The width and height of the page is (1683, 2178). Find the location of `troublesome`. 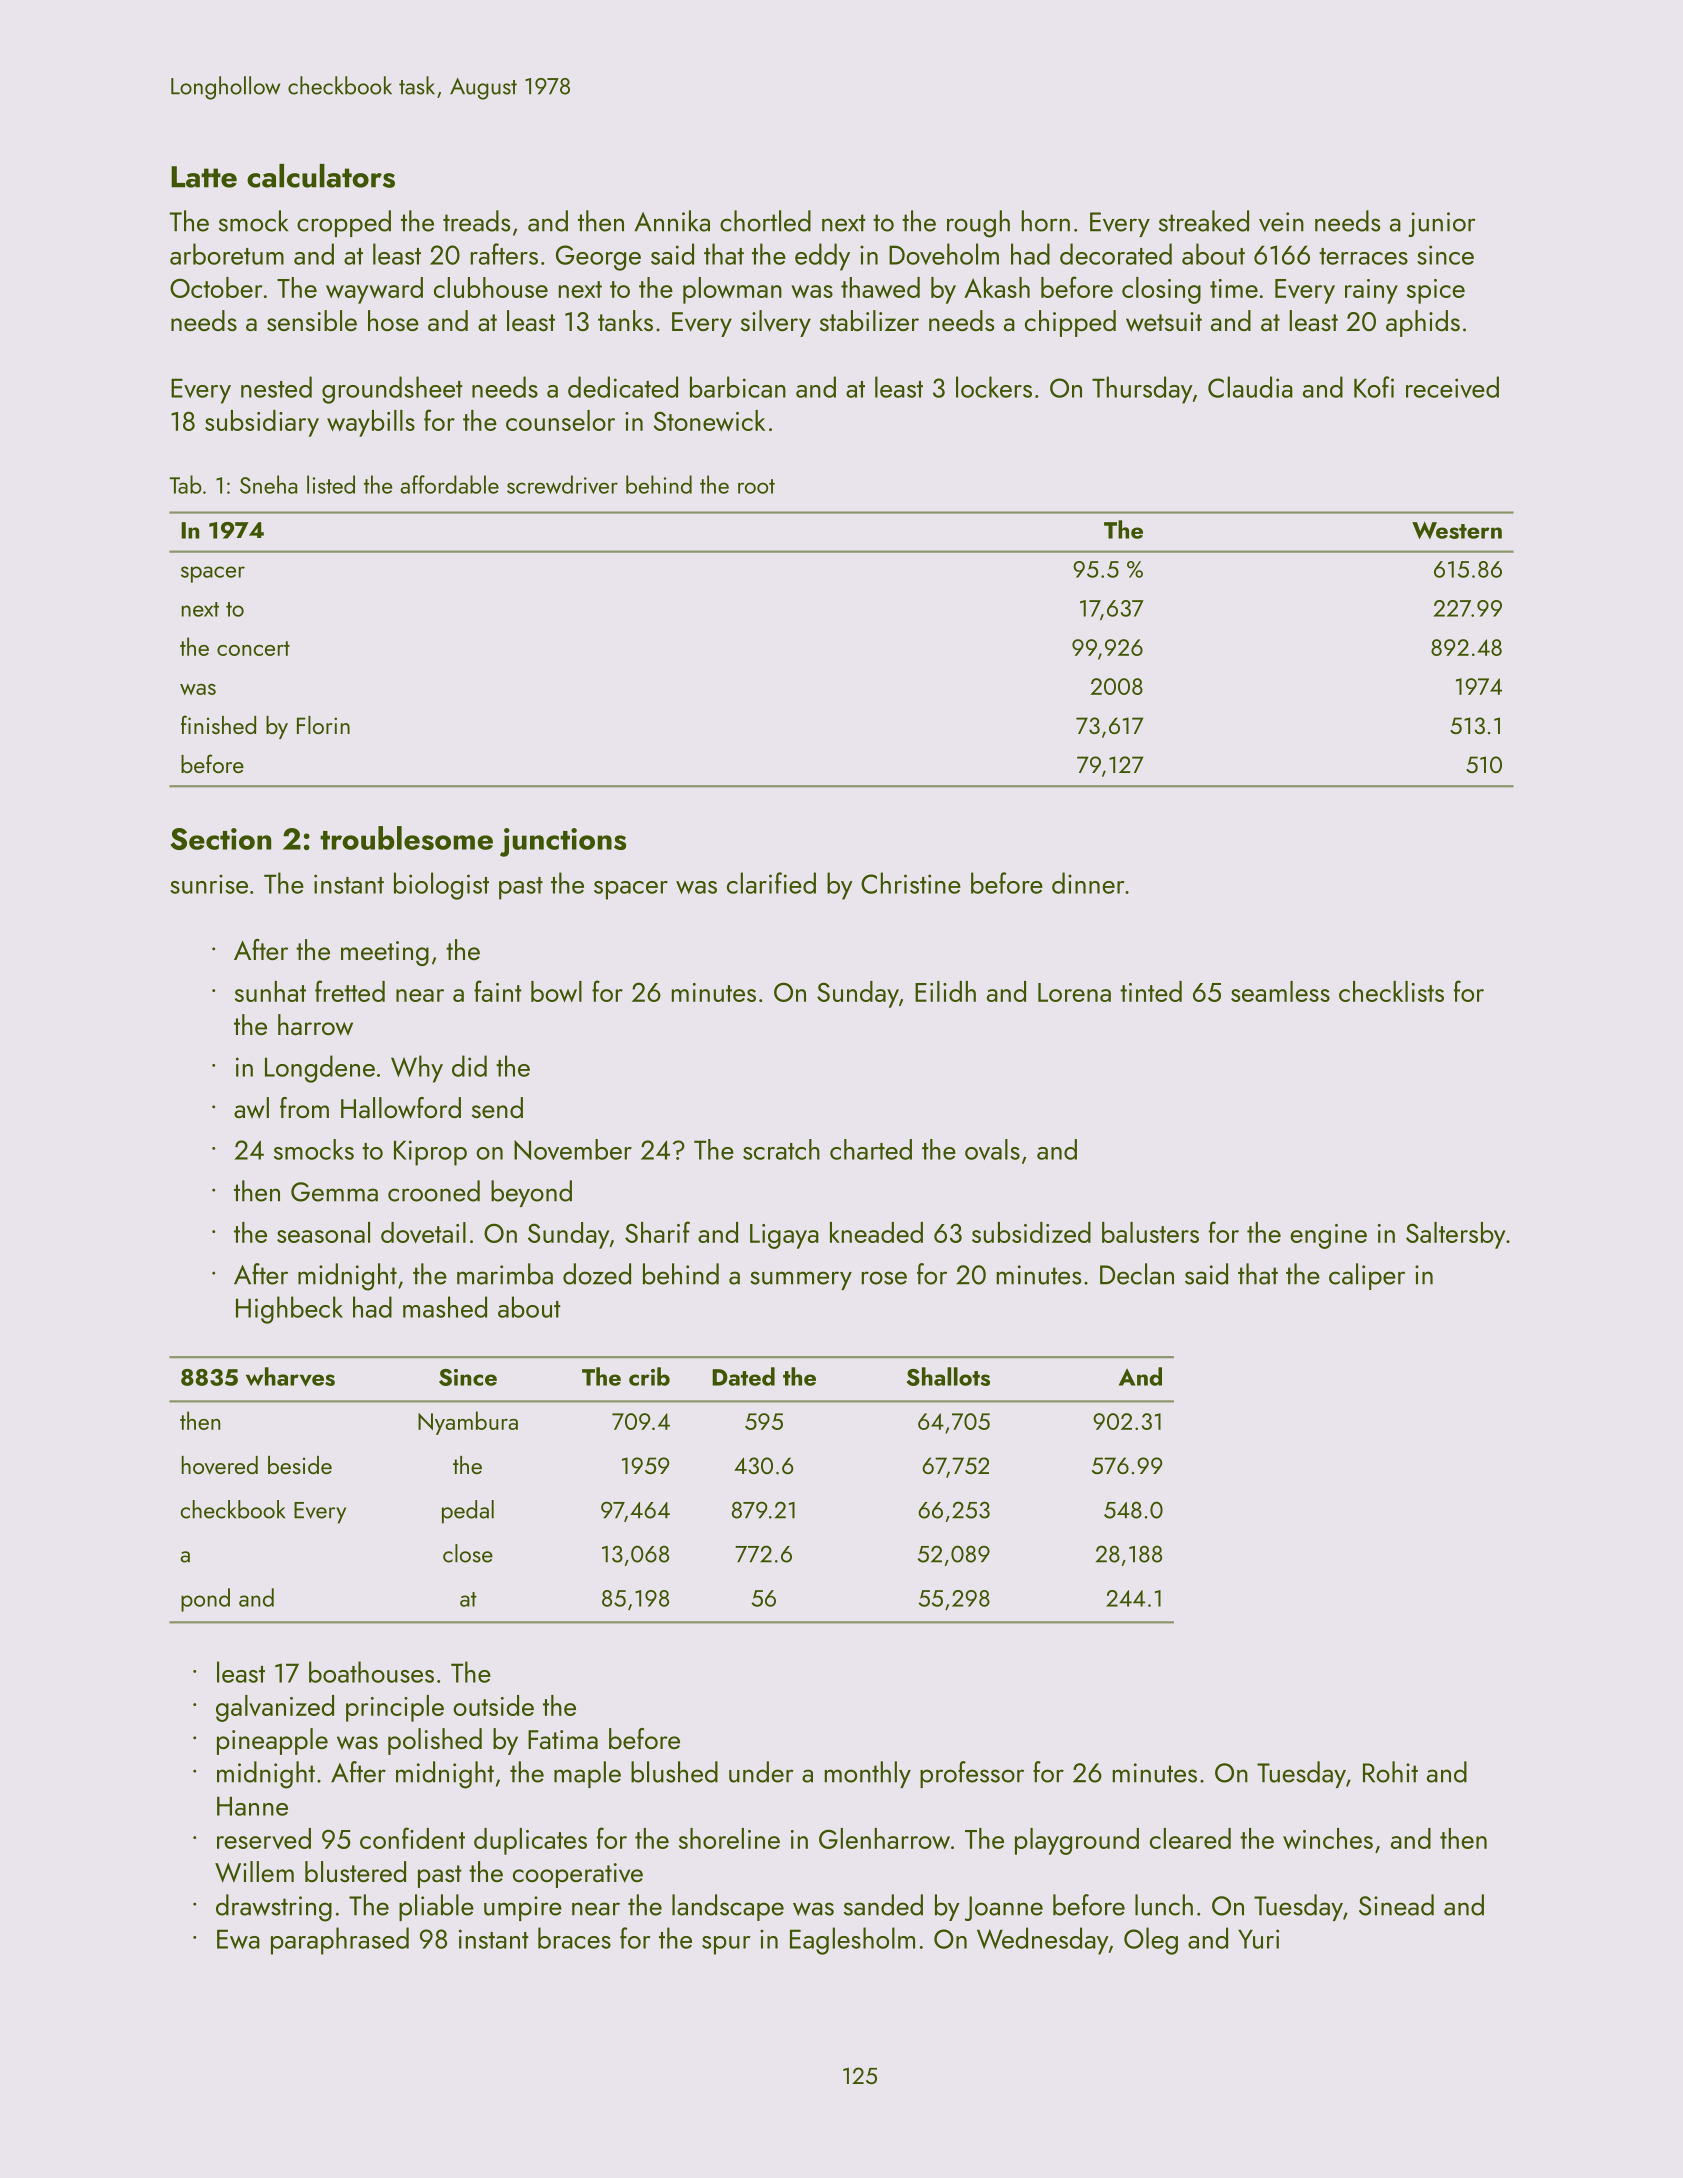

troublesome is located at coordinates (406, 838).
